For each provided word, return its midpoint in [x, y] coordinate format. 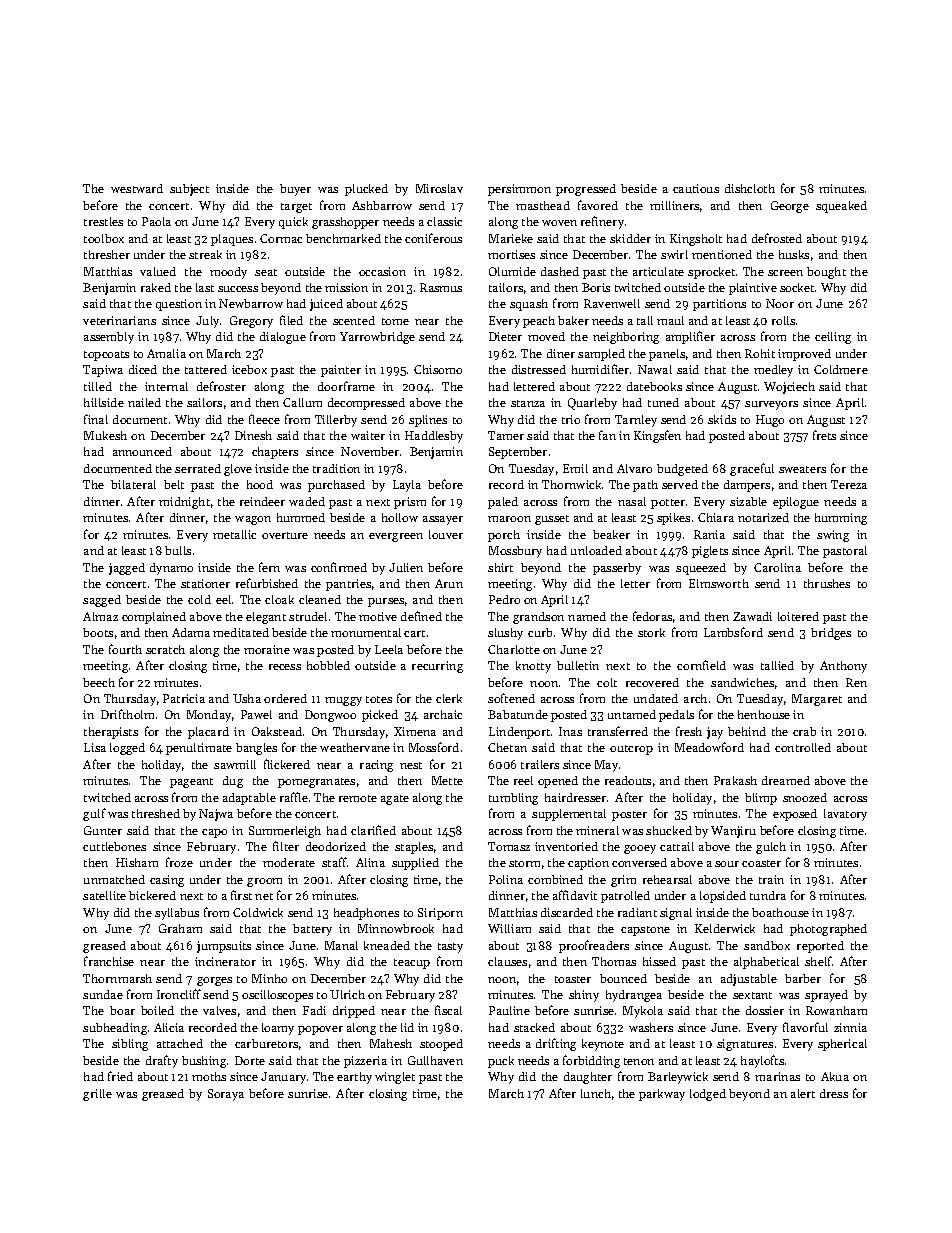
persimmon [519, 190]
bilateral [133, 484]
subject [189, 190]
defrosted [777, 238]
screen [785, 273]
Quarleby [592, 404]
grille [97, 1095]
